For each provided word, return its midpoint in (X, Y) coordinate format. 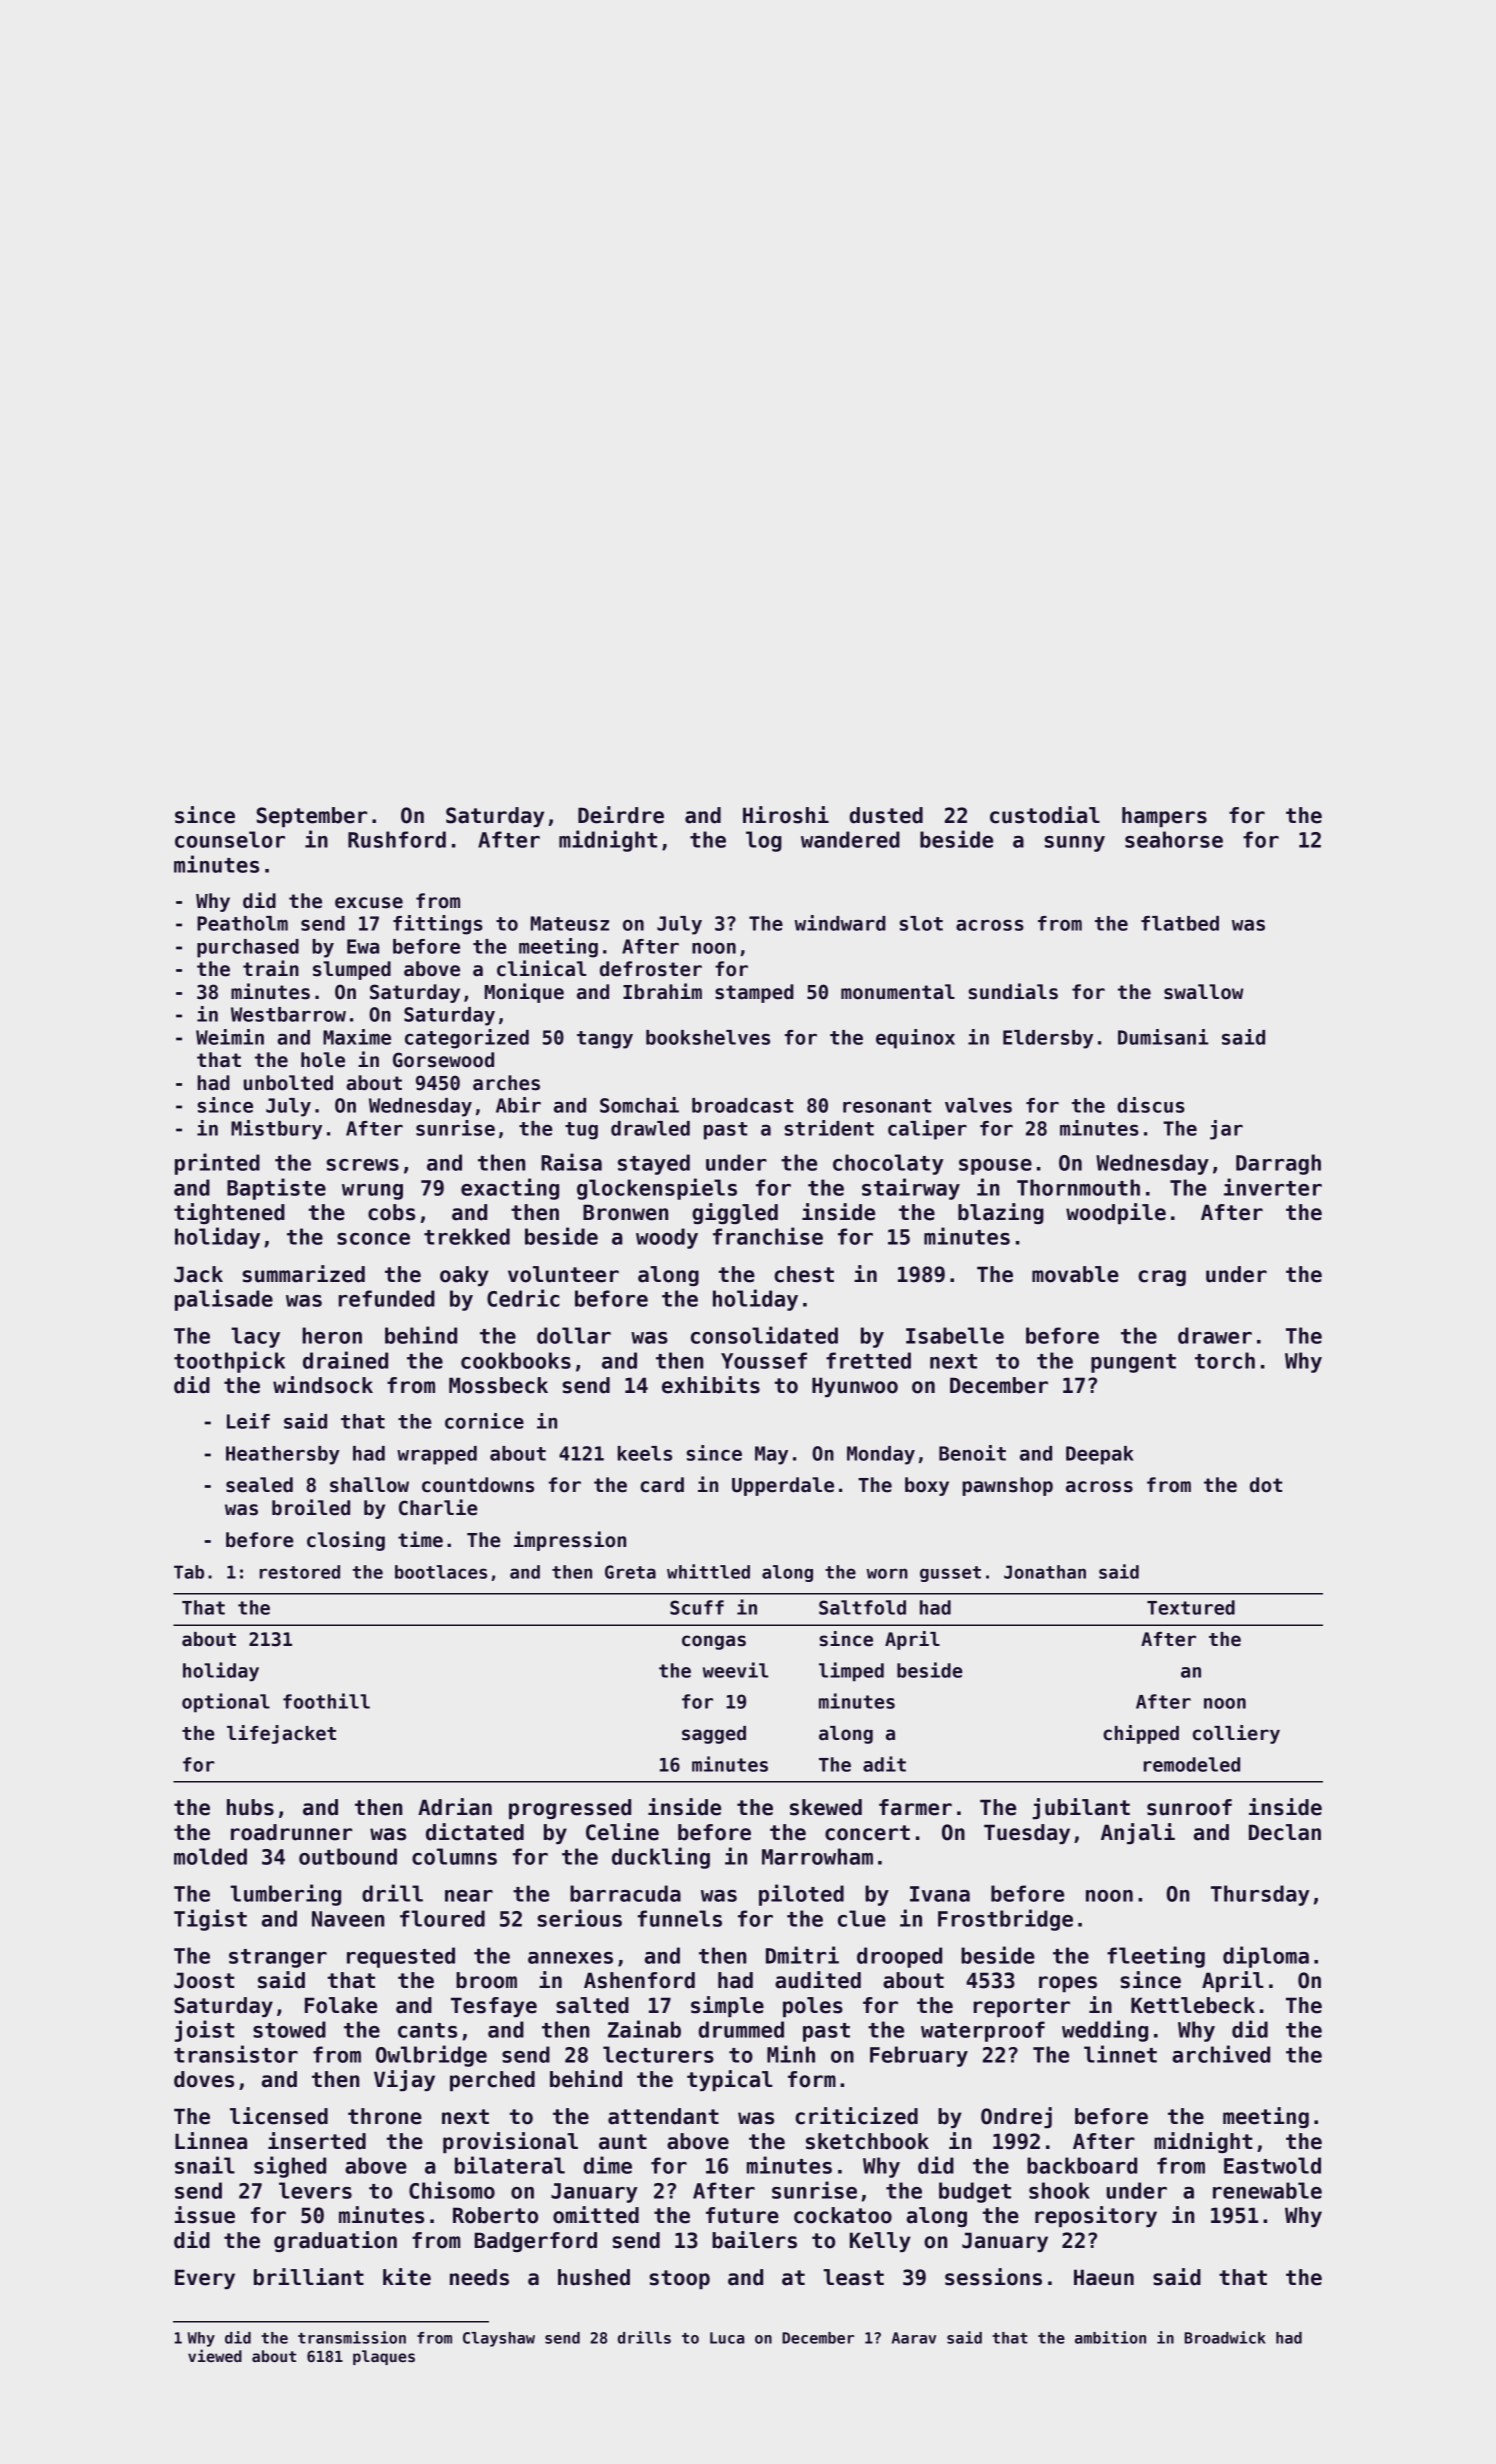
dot (1266, 1485)
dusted (886, 815)
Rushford (397, 839)
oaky (464, 1276)
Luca (727, 2338)
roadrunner (291, 1832)
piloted (801, 1895)
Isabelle (955, 1335)
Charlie (438, 1507)
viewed (215, 2355)
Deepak (1100, 1455)
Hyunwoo (855, 1387)
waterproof (983, 2031)
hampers (1164, 817)
